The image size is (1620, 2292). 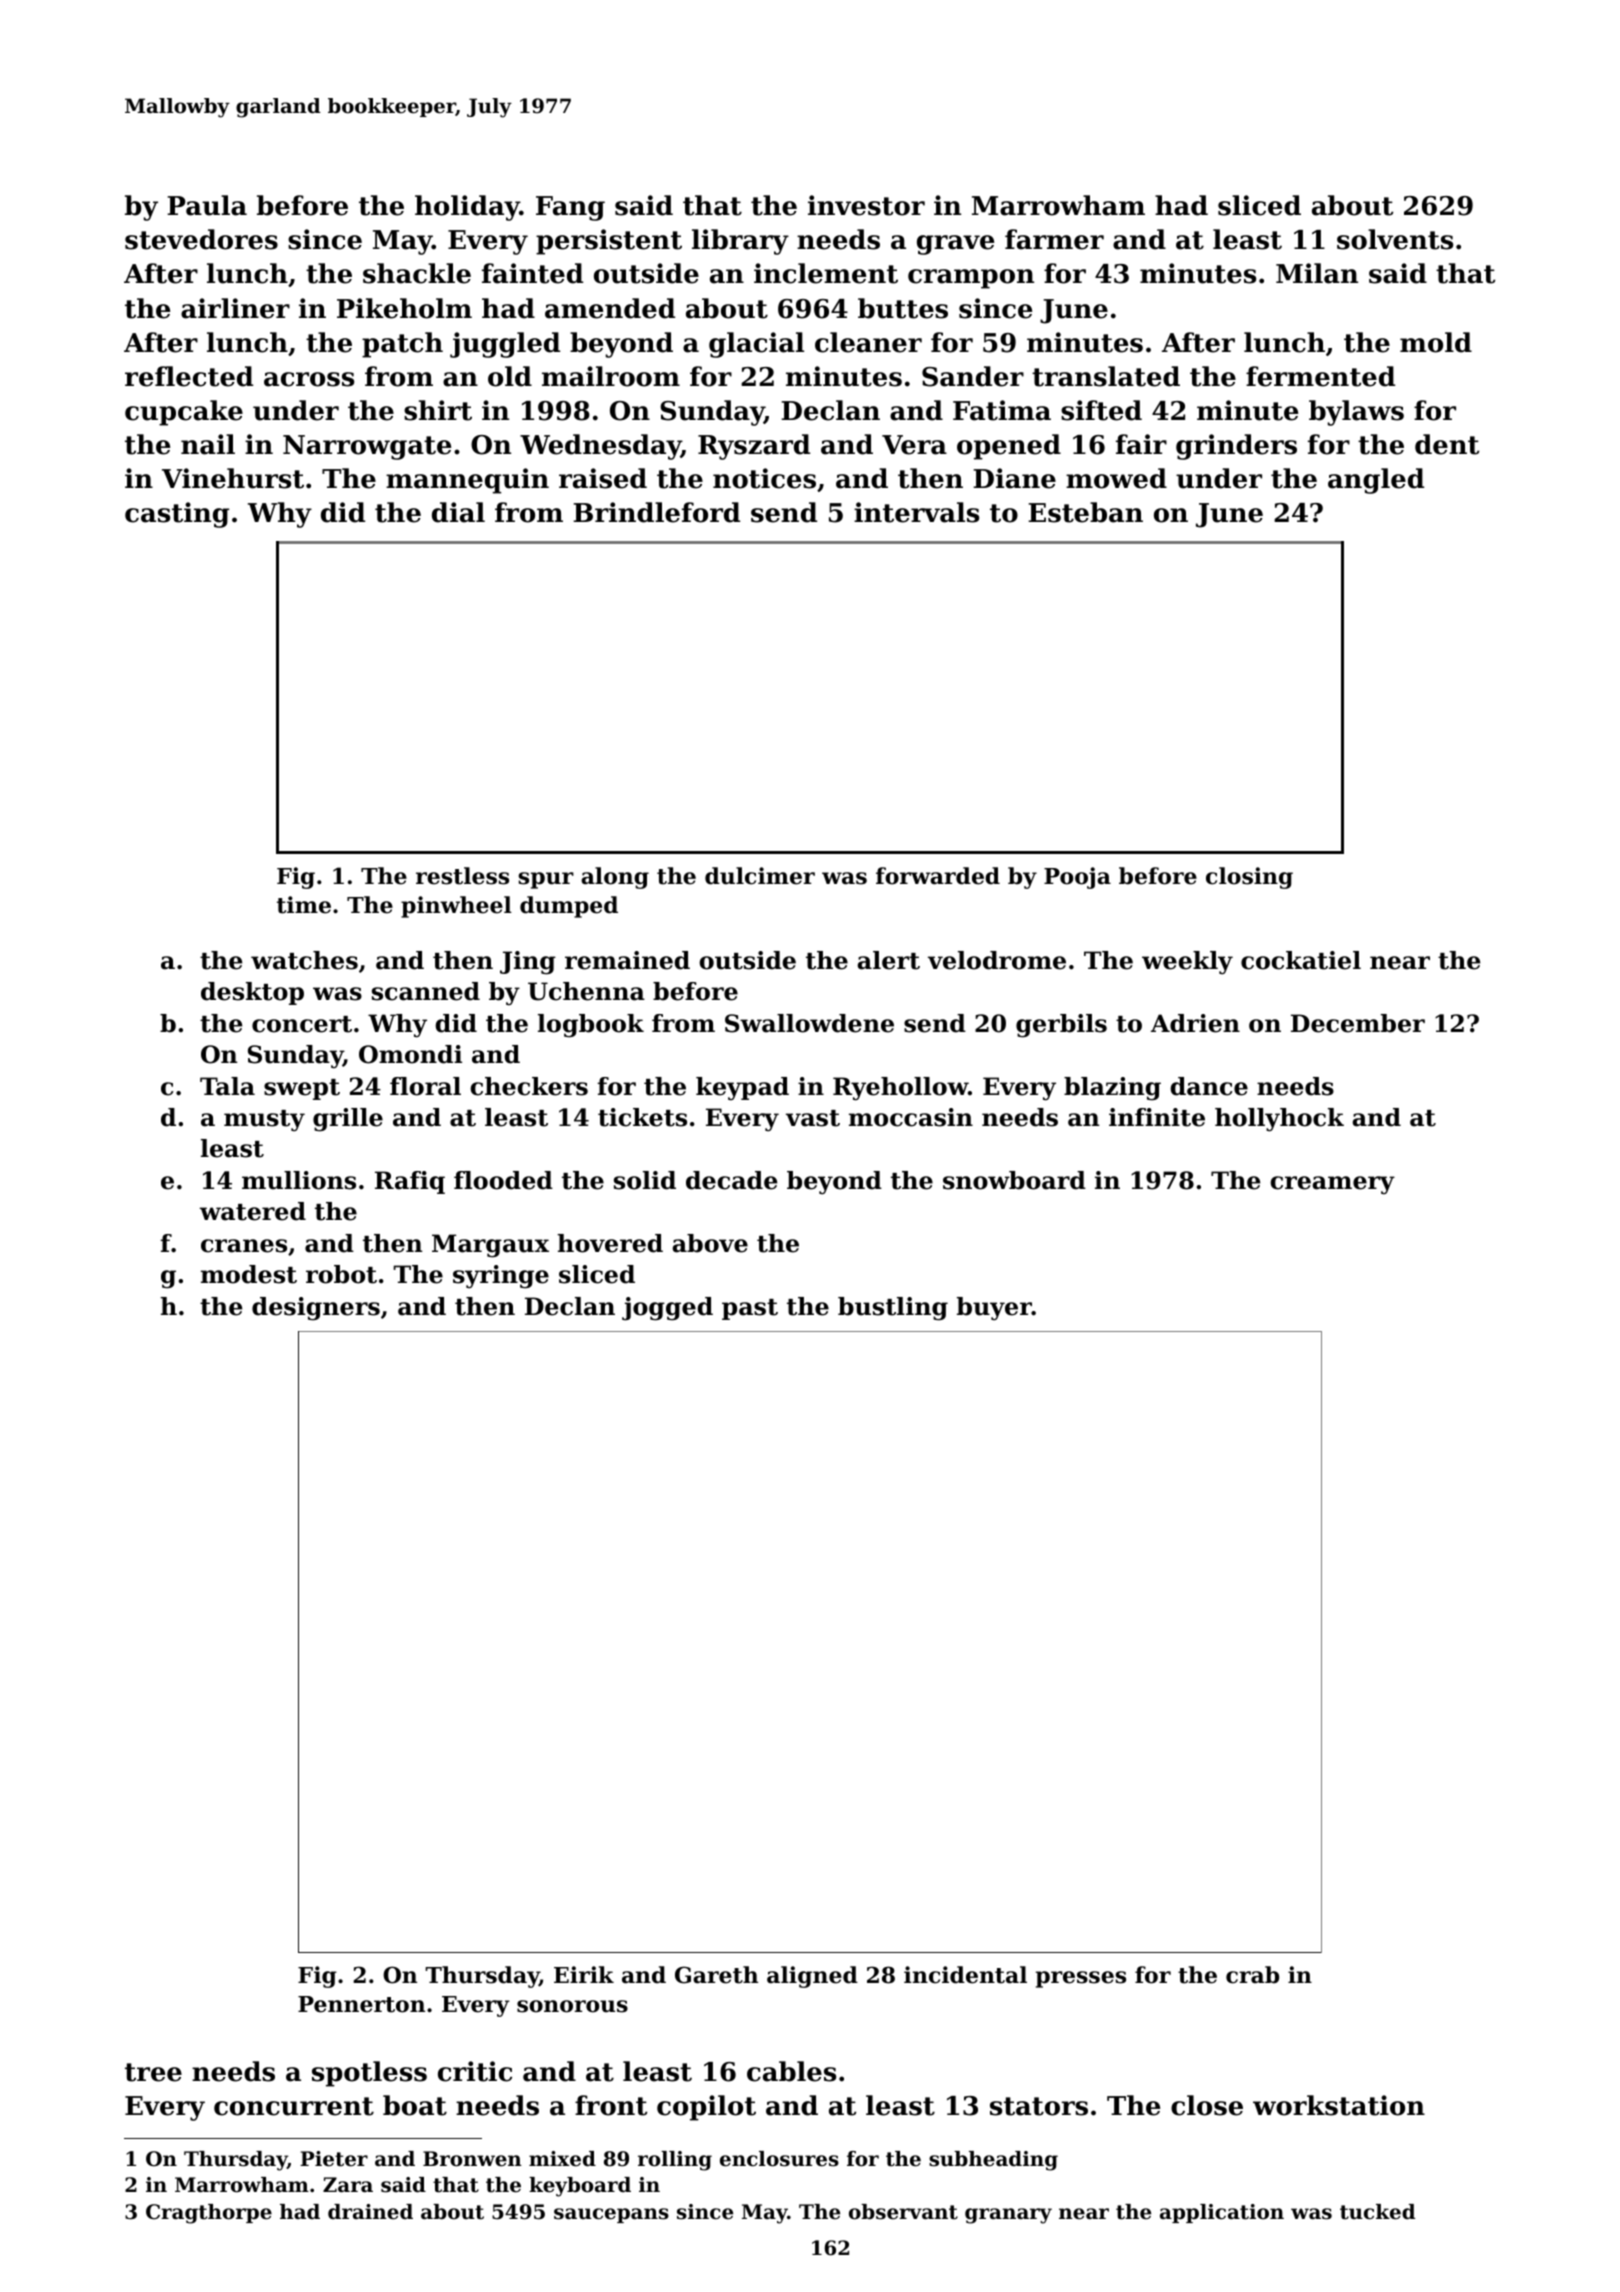 What do you see at coordinates (233, 478) in the image?
I see `Vinehurst` at bounding box center [233, 478].
